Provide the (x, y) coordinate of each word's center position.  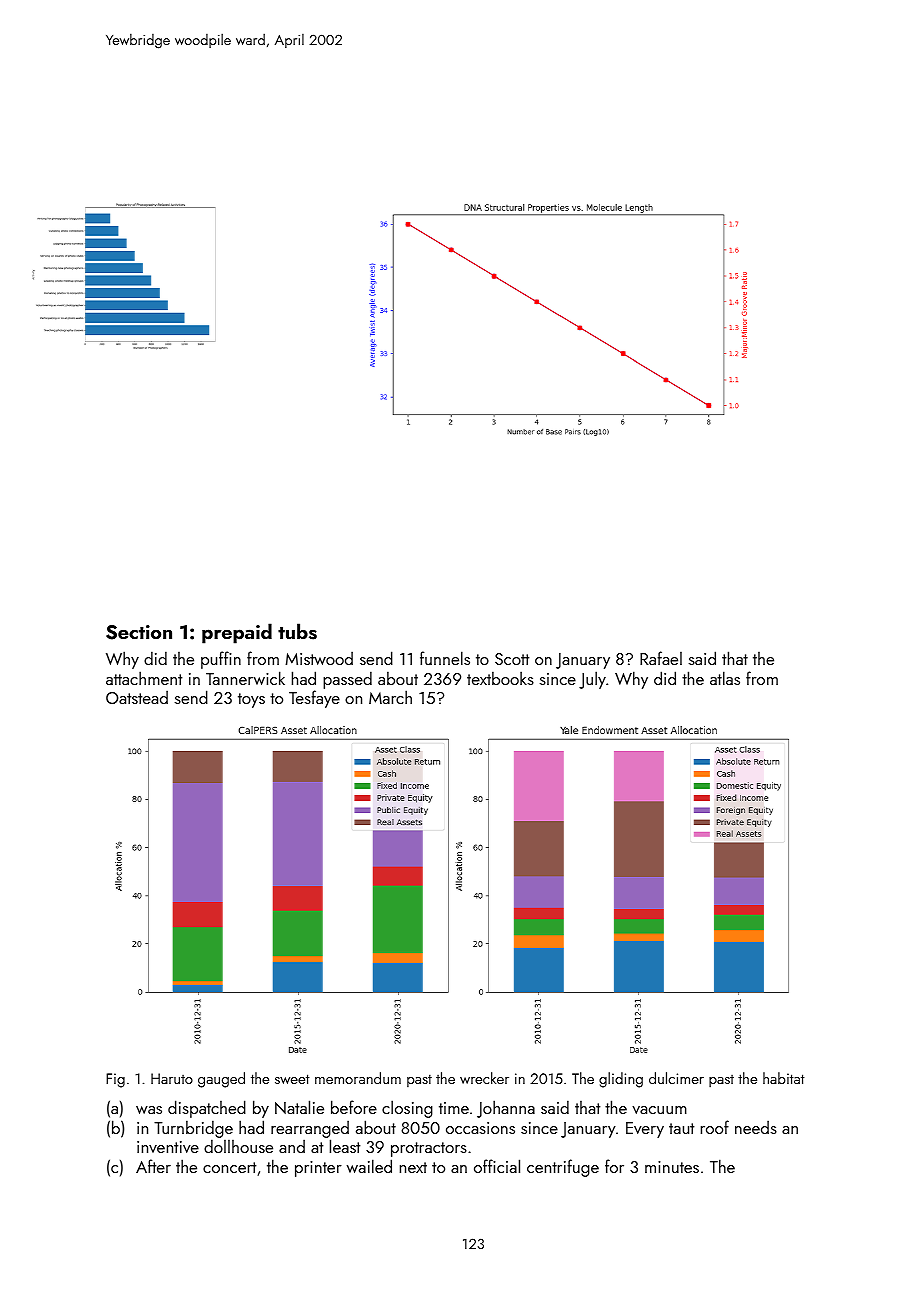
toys (251, 700)
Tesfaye (314, 699)
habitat (784, 1078)
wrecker (484, 1078)
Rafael (661, 658)
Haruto (172, 1078)
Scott (512, 659)
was (149, 1110)
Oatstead (137, 697)
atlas (725, 678)
